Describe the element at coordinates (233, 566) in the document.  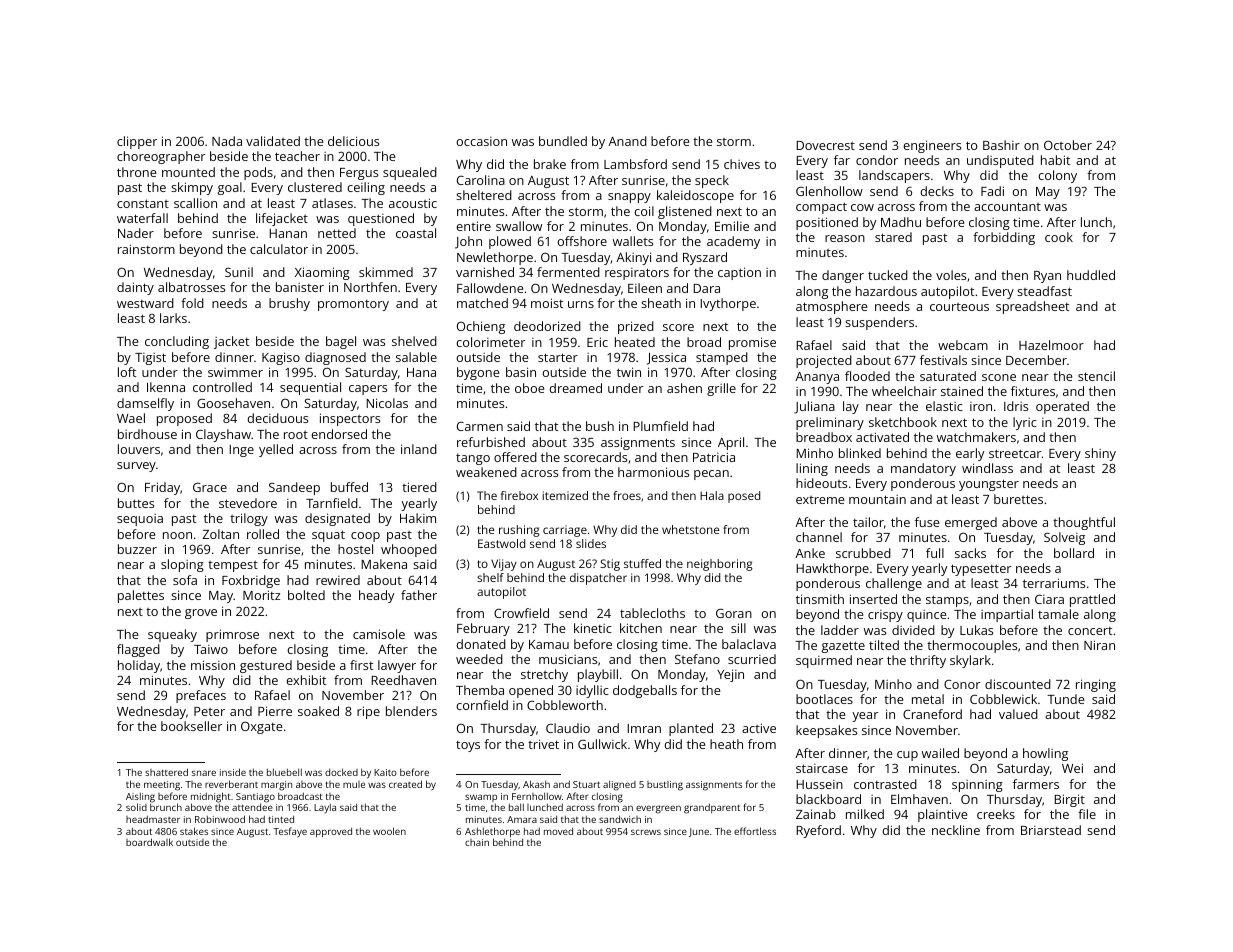
I see `tempest` at that location.
